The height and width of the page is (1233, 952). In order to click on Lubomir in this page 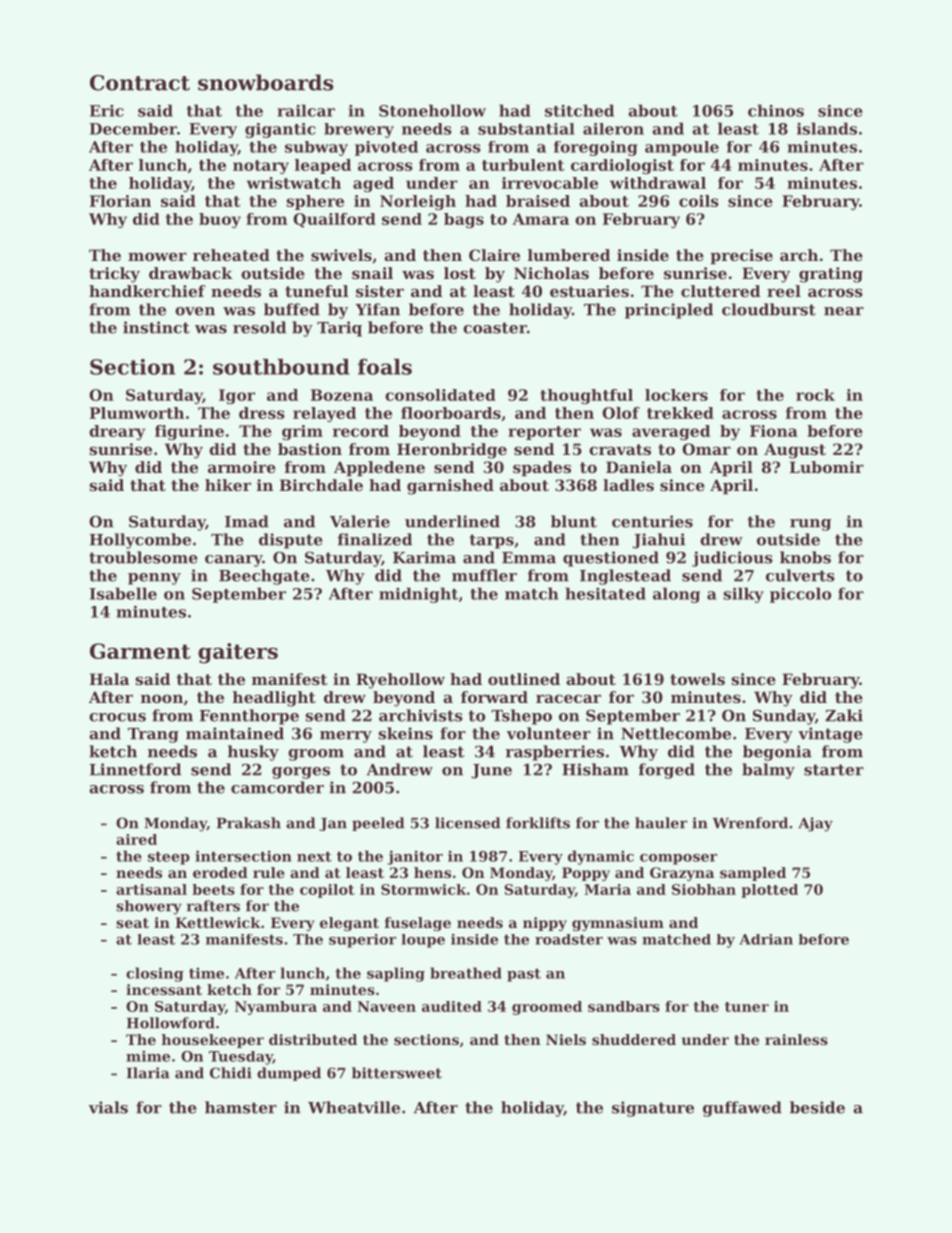, I will do `click(827, 467)`.
